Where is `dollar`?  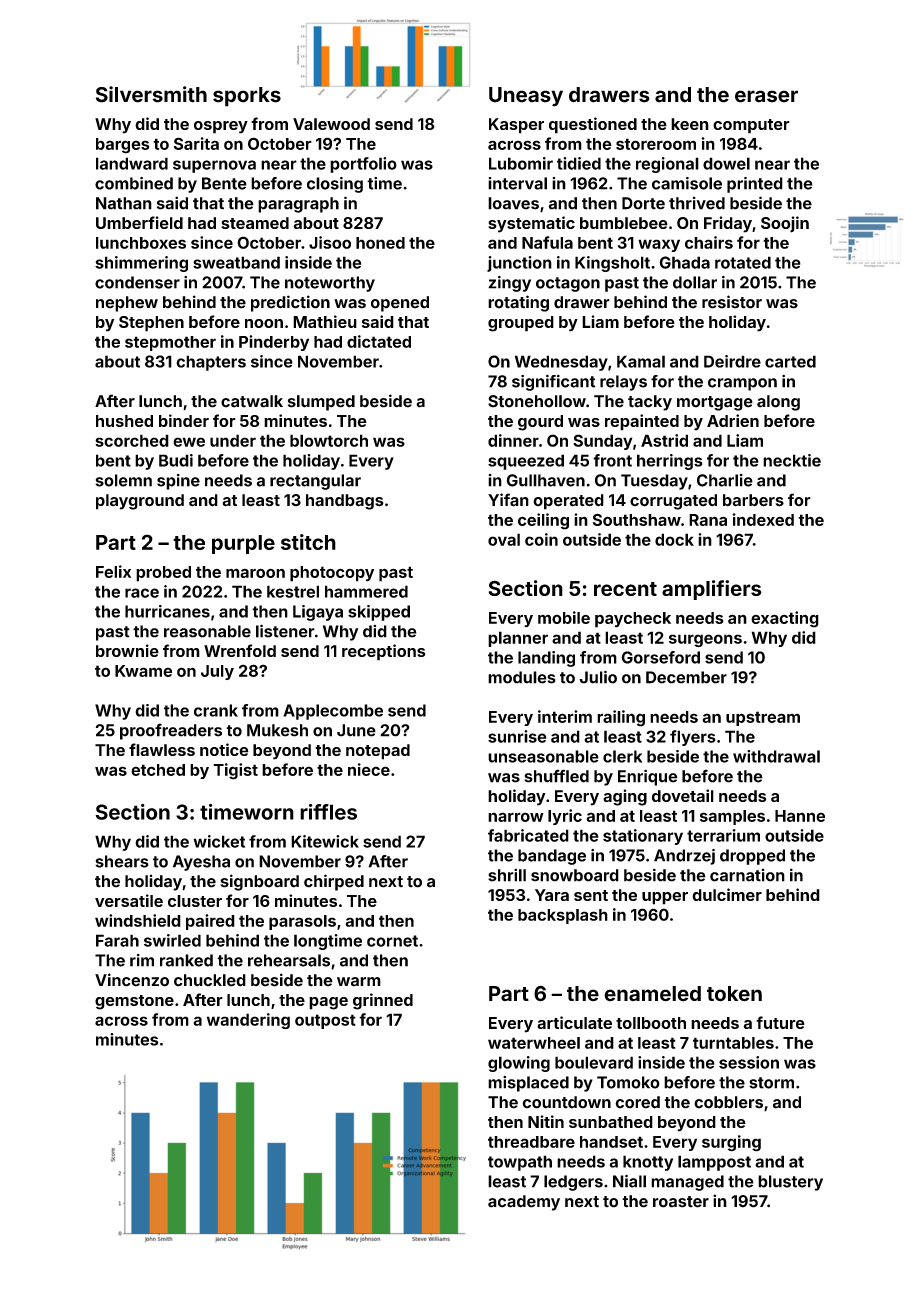
dollar is located at coordinates (695, 282).
